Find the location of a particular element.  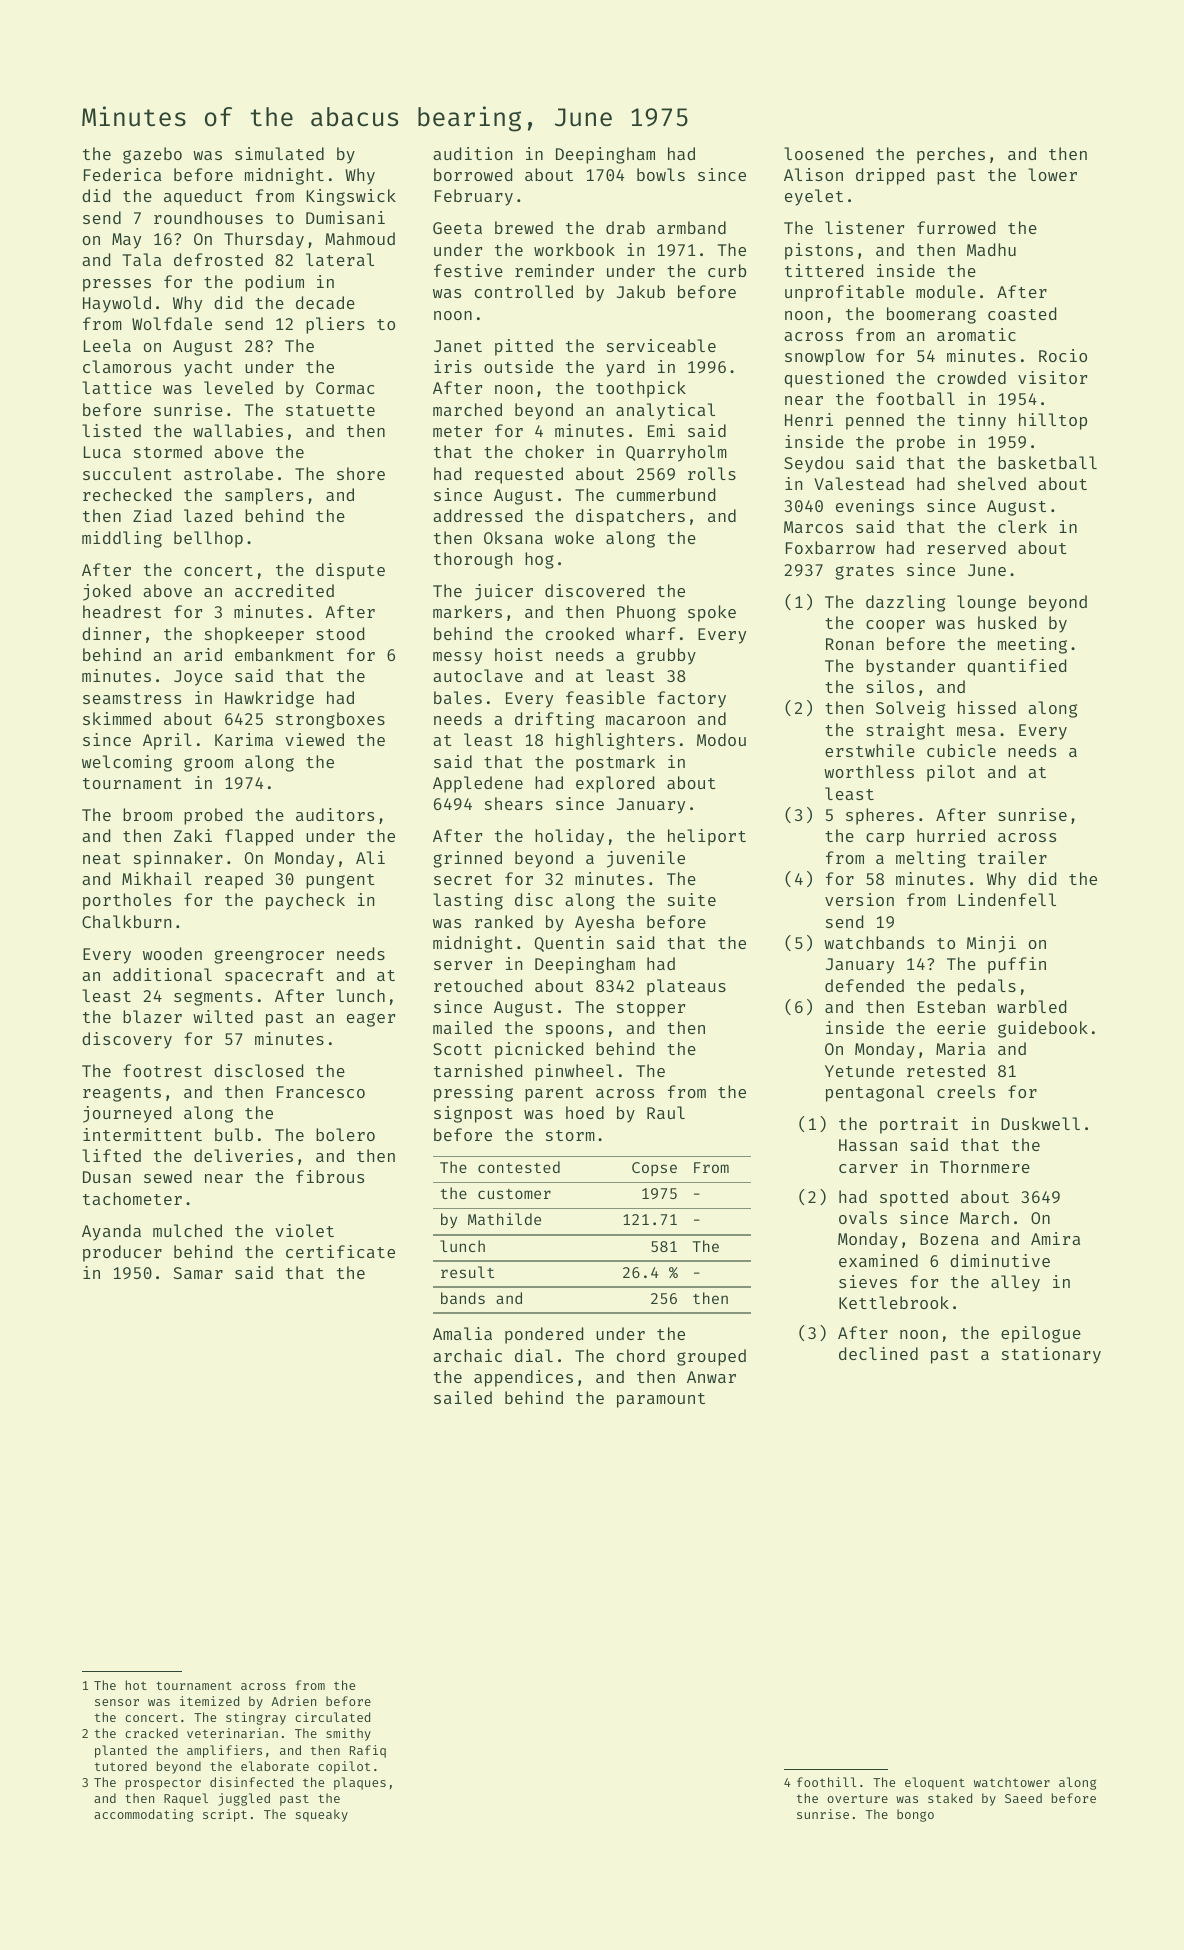

audition is located at coordinates (472, 153).
